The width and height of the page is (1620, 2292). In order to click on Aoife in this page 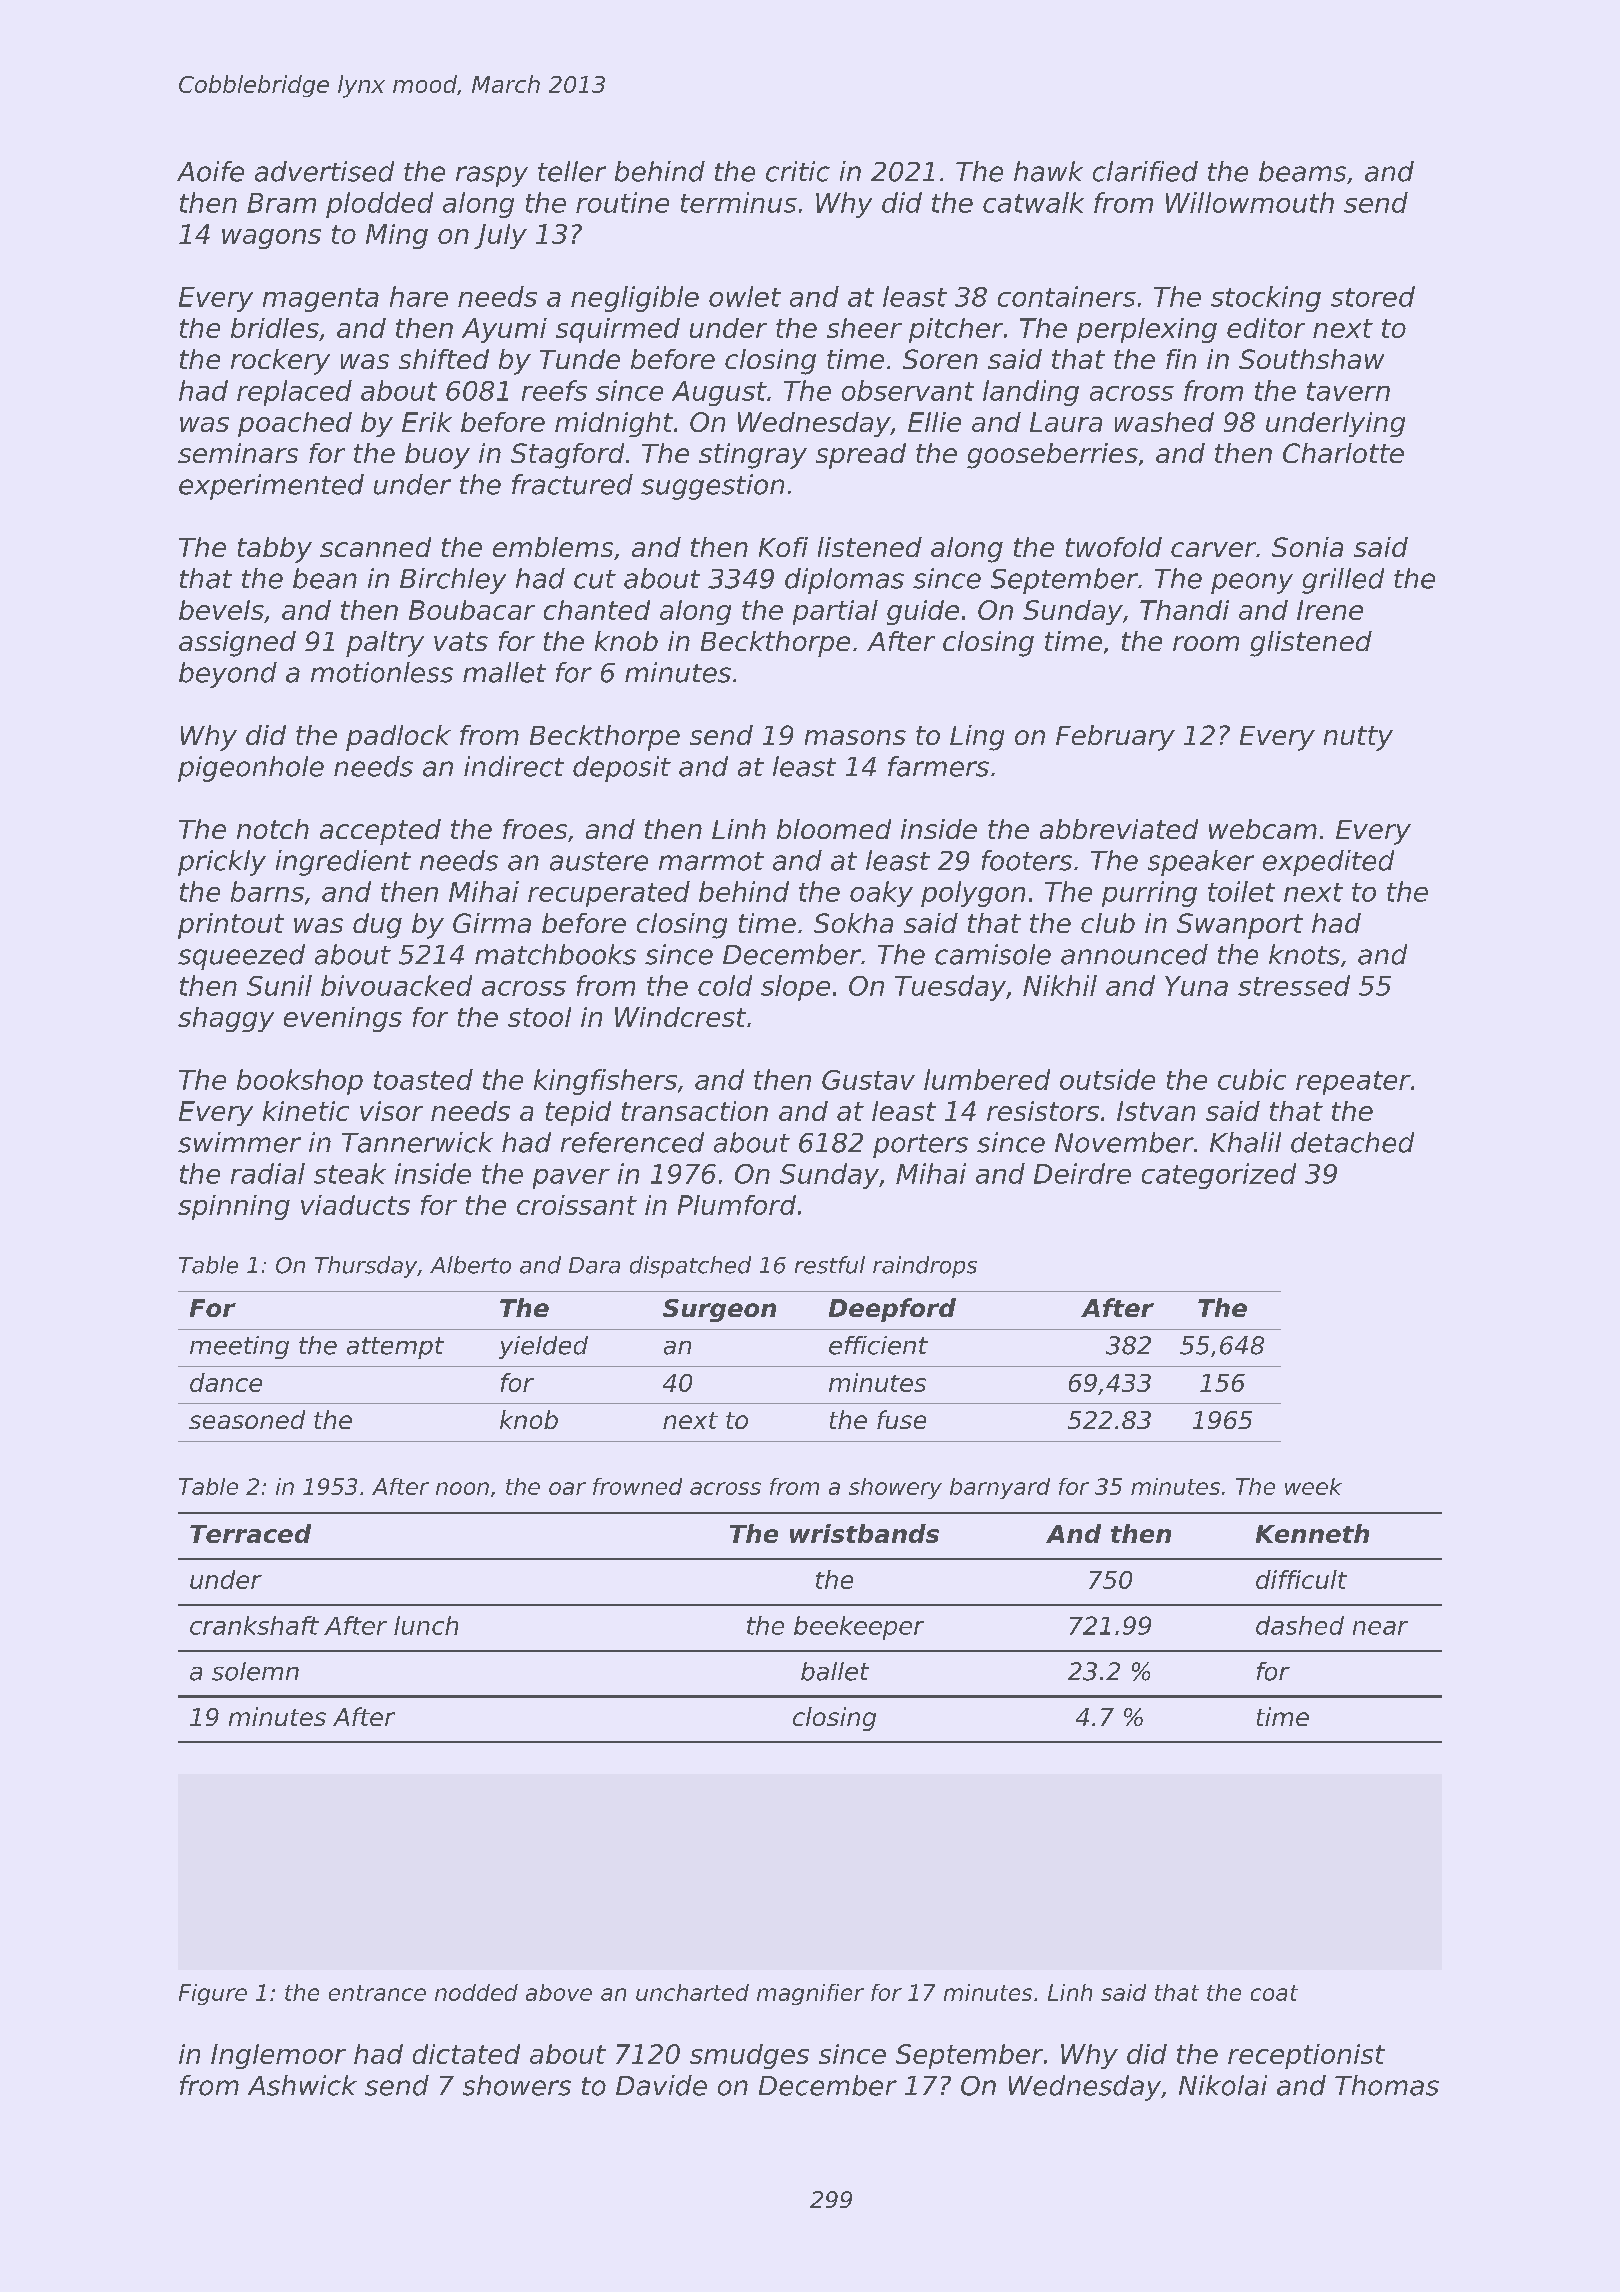, I will do `click(210, 171)`.
